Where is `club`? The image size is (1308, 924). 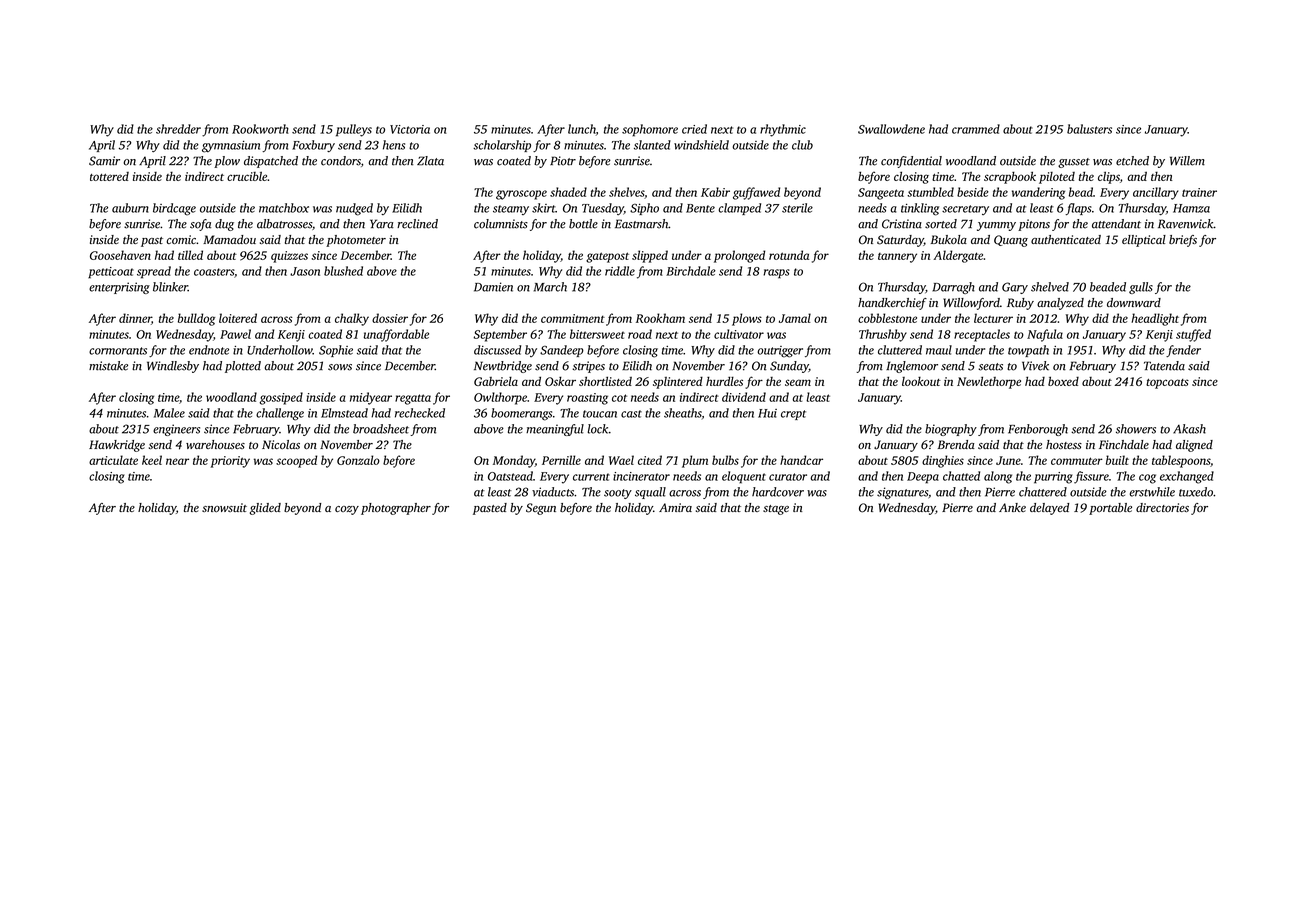
club is located at coordinates (802, 145).
